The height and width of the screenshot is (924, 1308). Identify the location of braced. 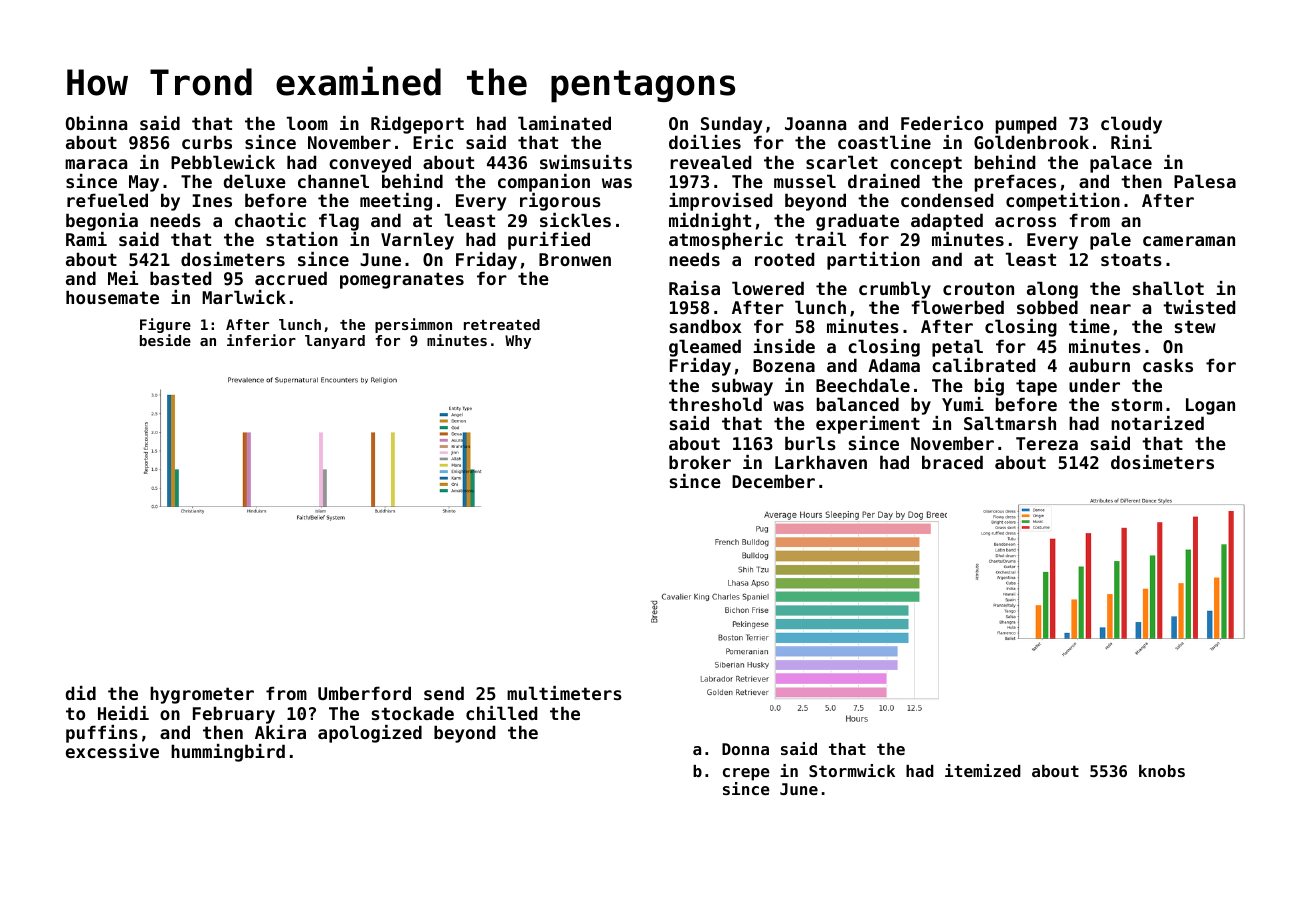
(952, 462).
